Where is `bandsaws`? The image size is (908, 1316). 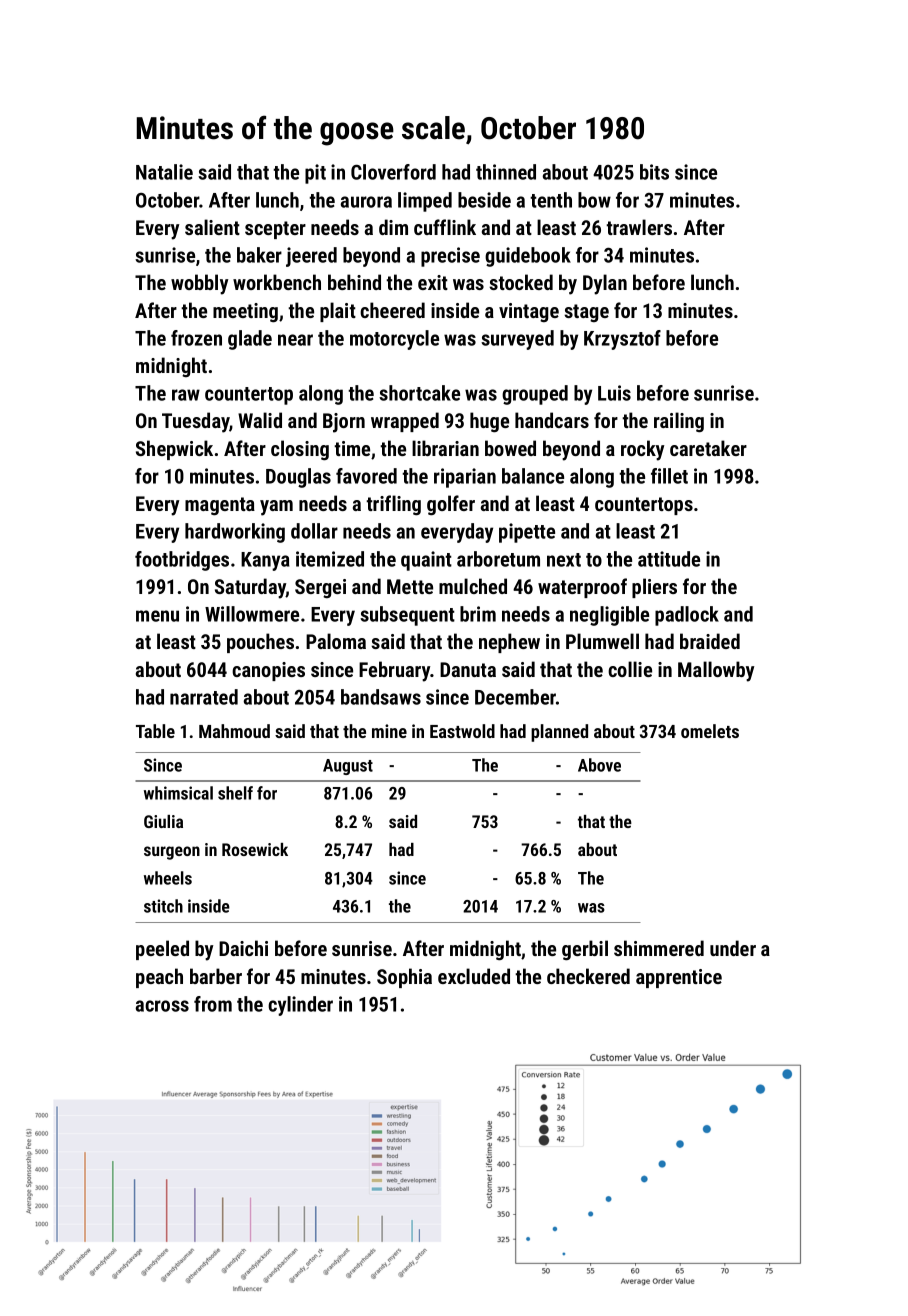
bandsaws is located at coordinates (381, 697).
